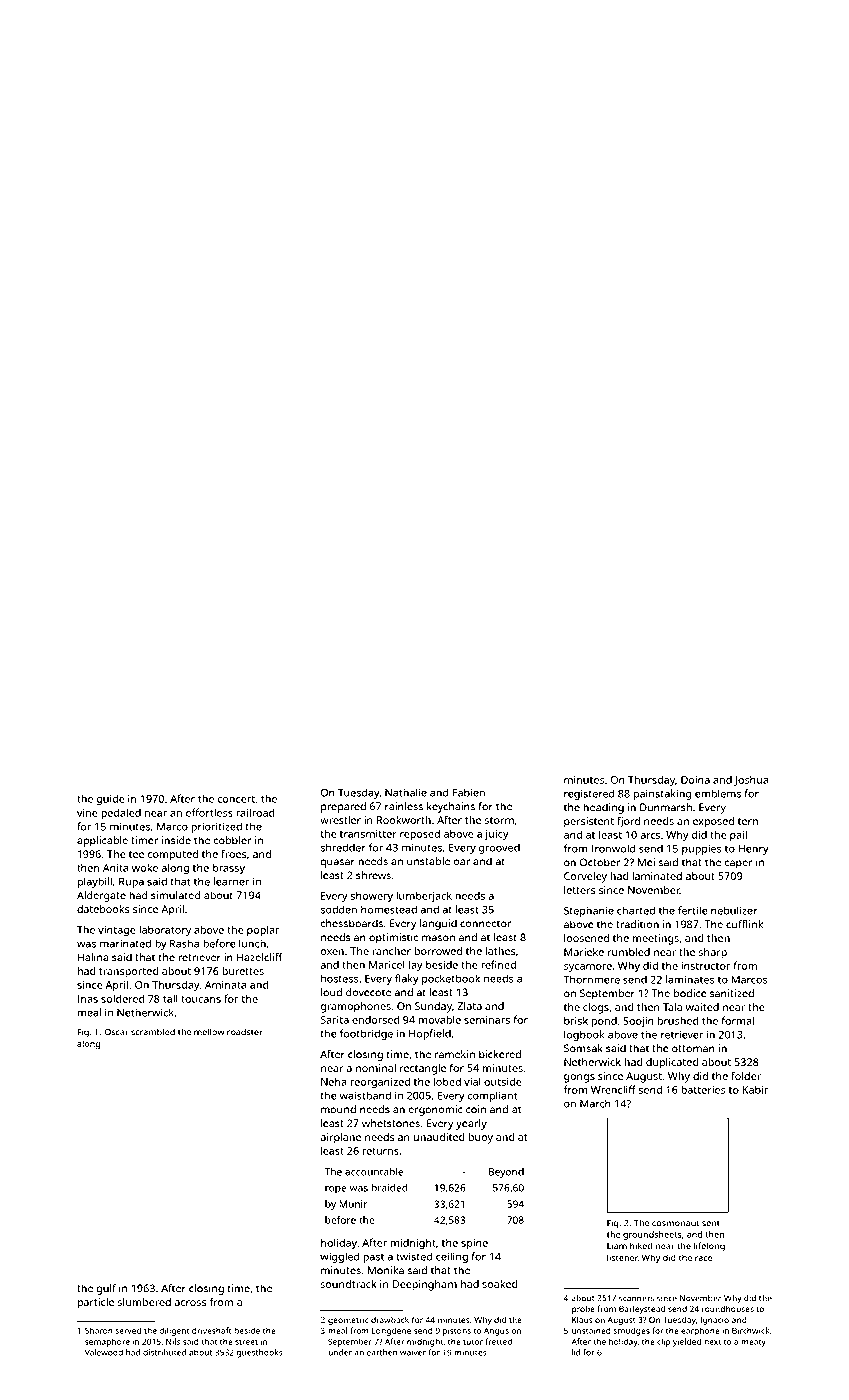 The width and height of the image is (849, 1400). What do you see at coordinates (209, 812) in the image?
I see `effortless` at bounding box center [209, 812].
